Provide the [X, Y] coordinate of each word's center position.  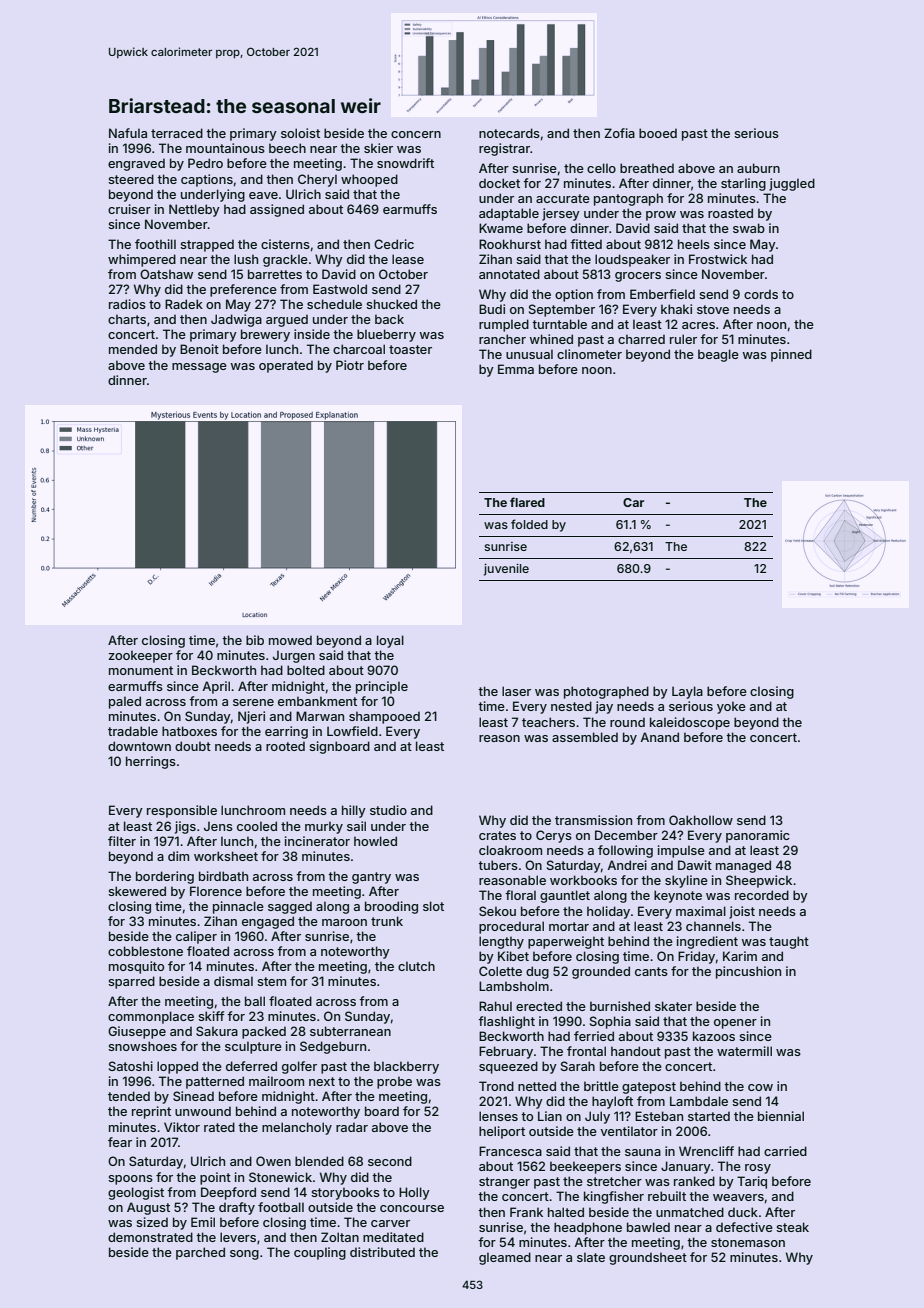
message [199, 368]
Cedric [394, 244]
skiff [211, 1016]
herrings [151, 762]
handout [636, 1051]
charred [641, 339]
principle [382, 687]
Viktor [182, 1127]
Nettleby [194, 210]
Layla [687, 692]
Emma [516, 369]
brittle [601, 1086]
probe [394, 1082]
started [709, 1116]
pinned [791, 355]
